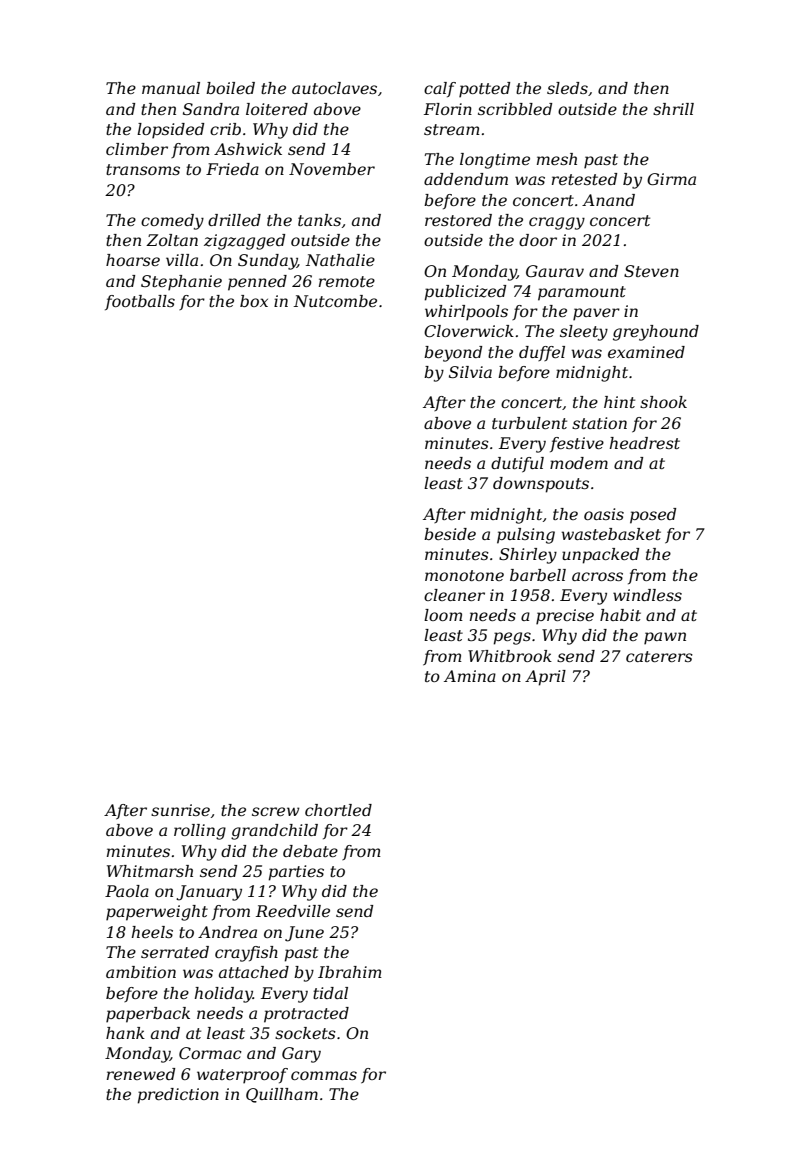  What do you see at coordinates (180, 810) in the screenshot?
I see `sunrise` at bounding box center [180, 810].
